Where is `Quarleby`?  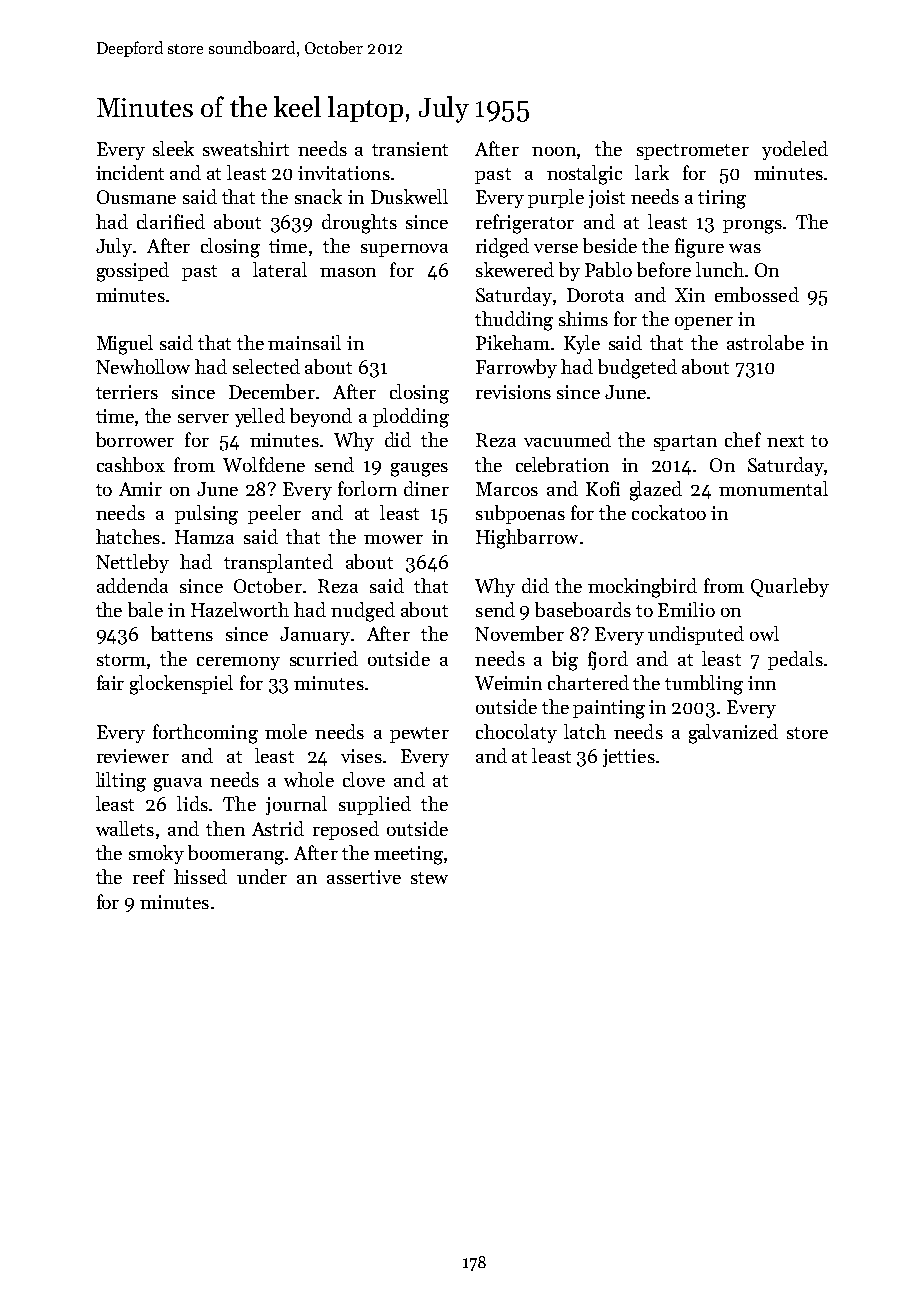
Quarleby is located at coordinates (790, 587).
